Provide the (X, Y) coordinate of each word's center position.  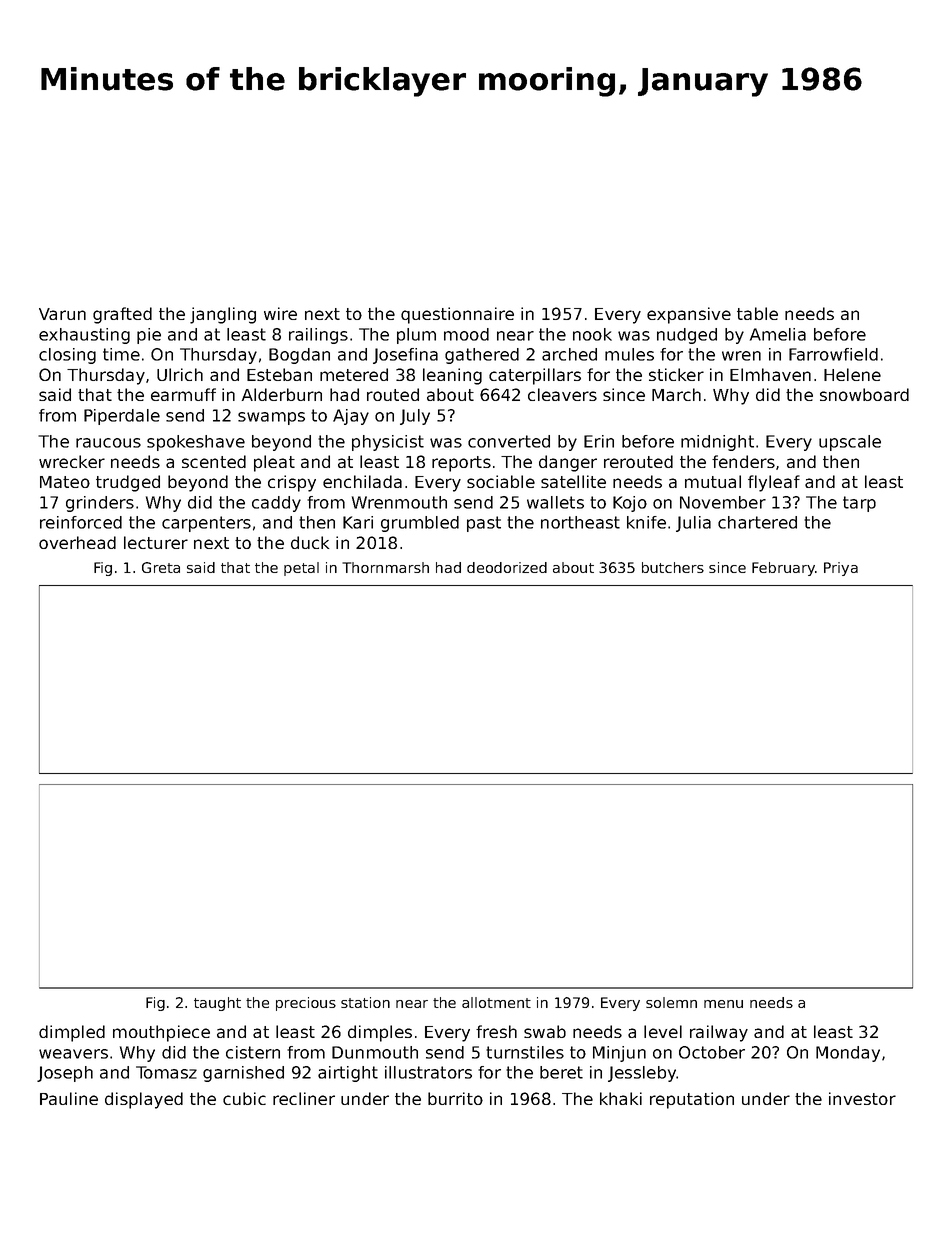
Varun (62, 314)
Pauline (69, 1098)
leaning (452, 376)
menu (723, 1004)
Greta (161, 567)
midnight (717, 443)
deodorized (507, 567)
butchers (673, 567)
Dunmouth (375, 1052)
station (365, 1002)
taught (217, 1004)
